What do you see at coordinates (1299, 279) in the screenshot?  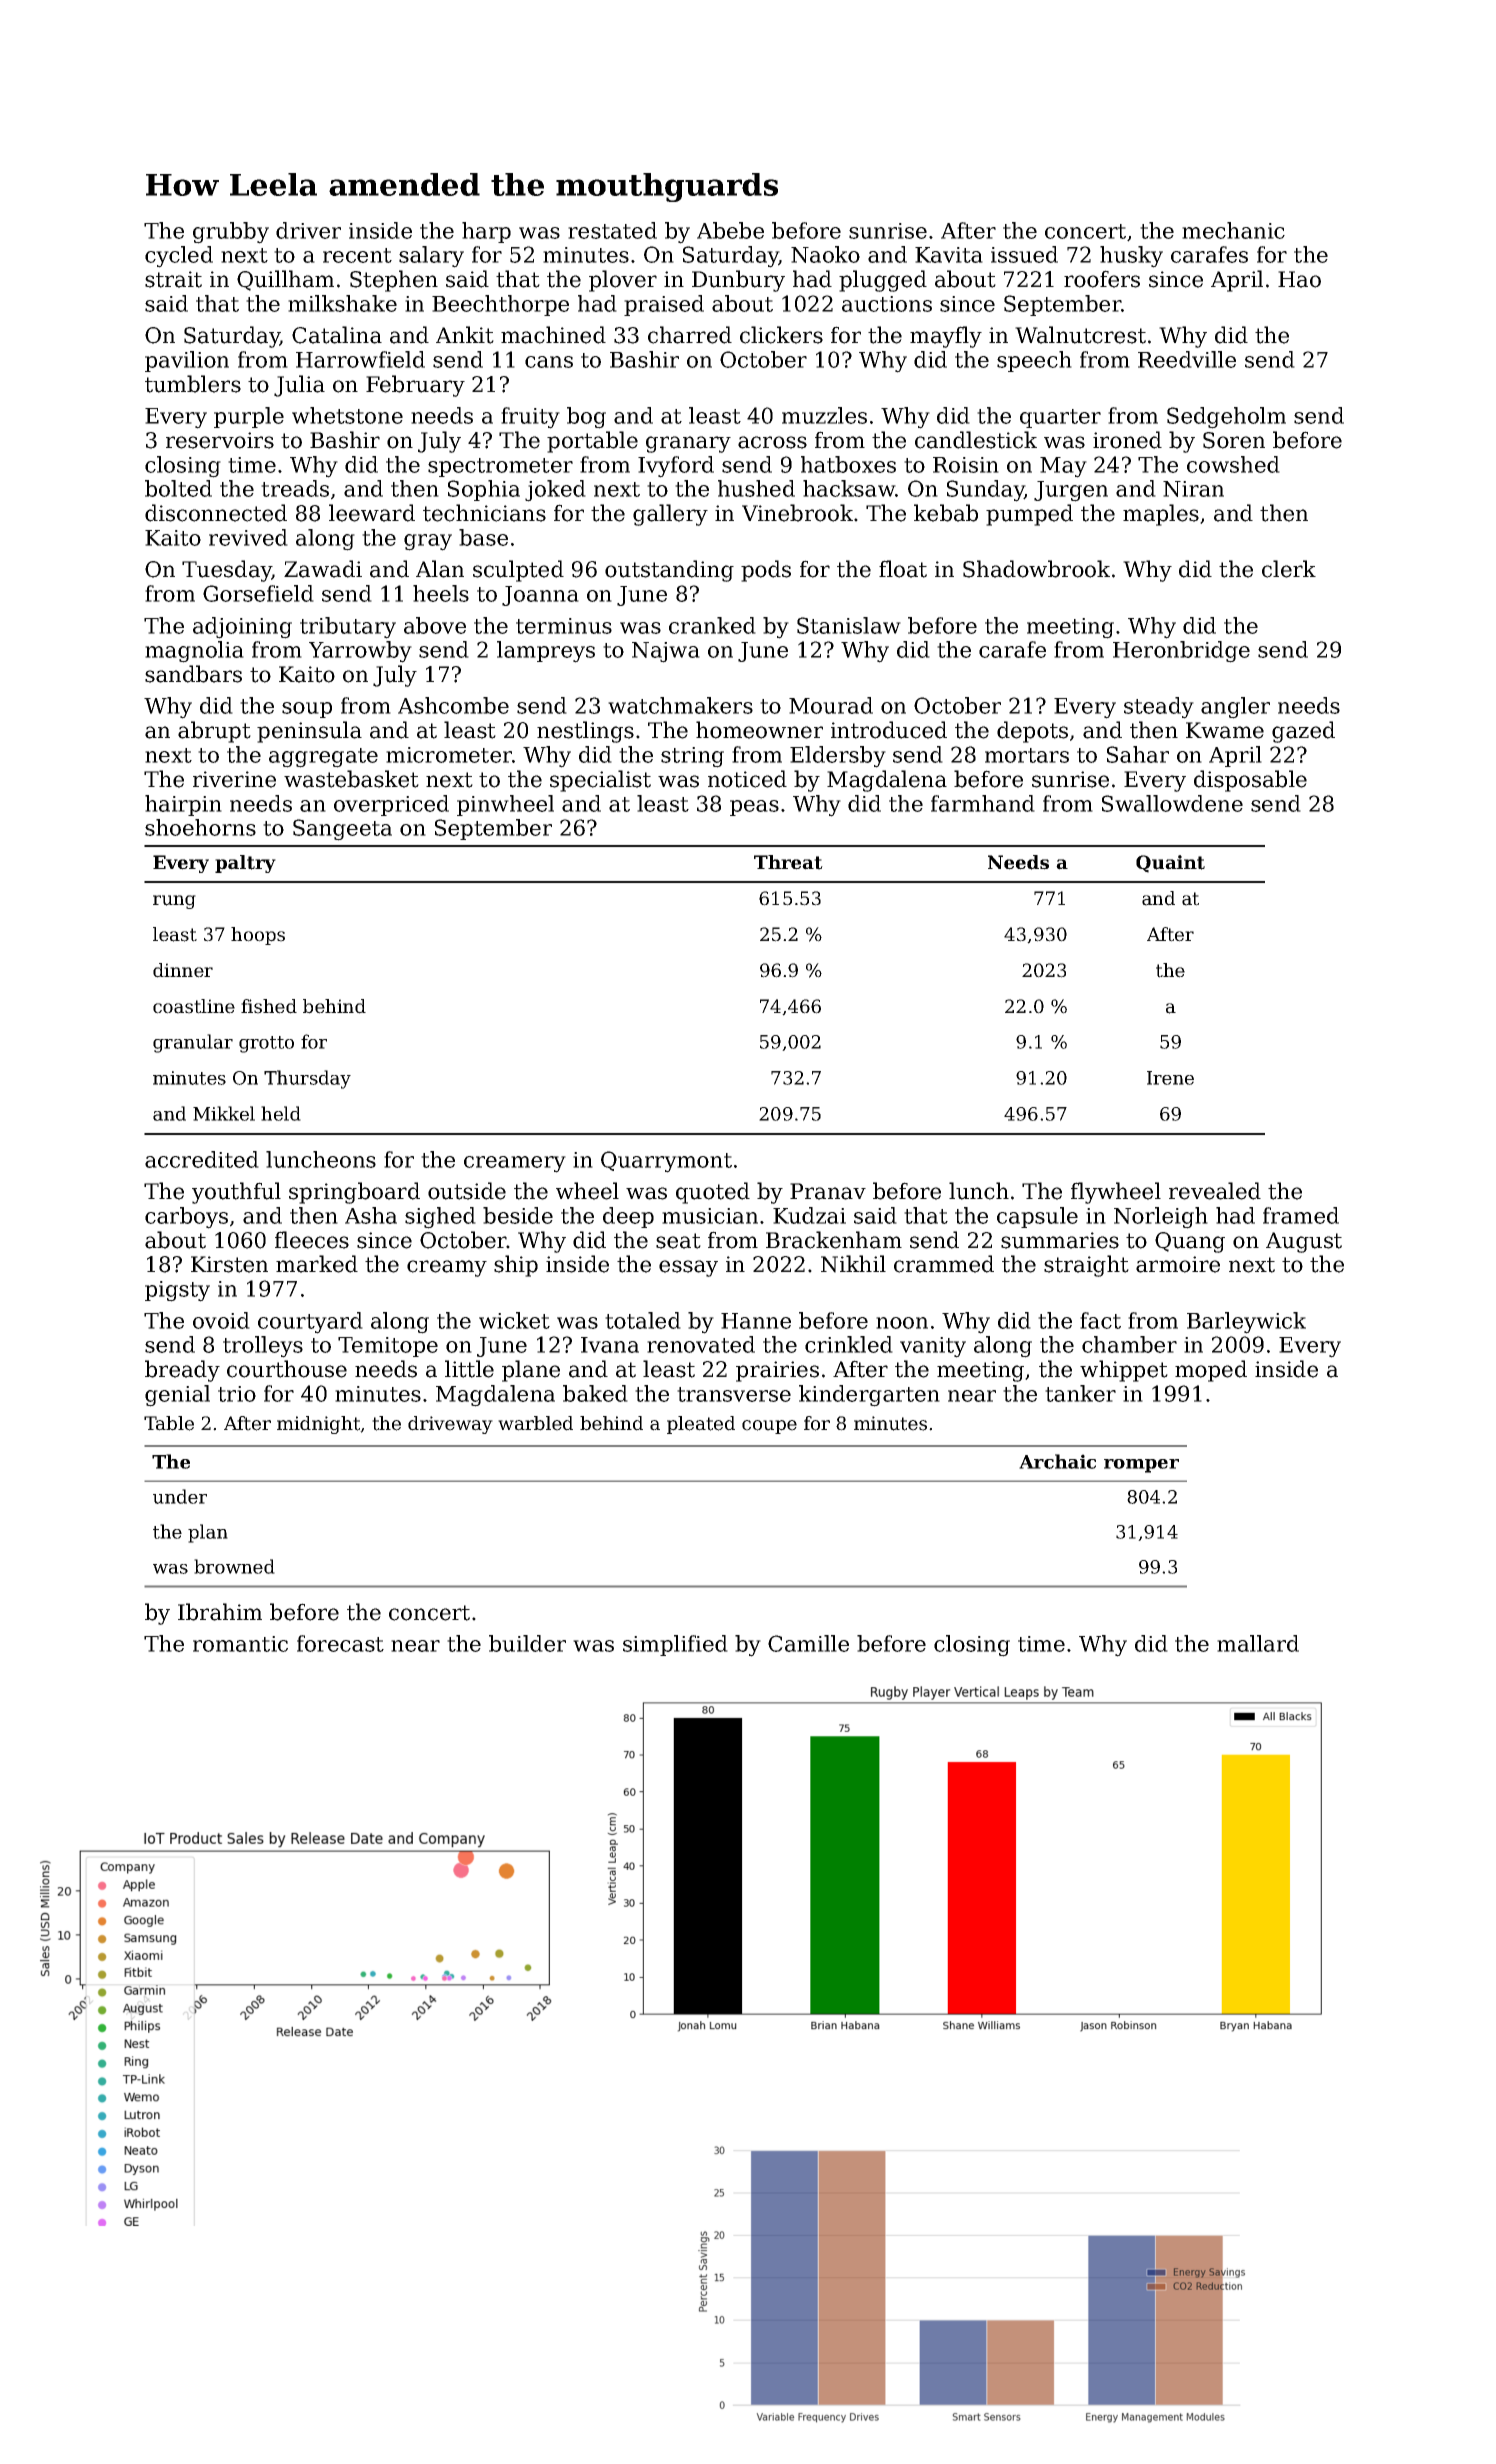 I see `Hao` at bounding box center [1299, 279].
